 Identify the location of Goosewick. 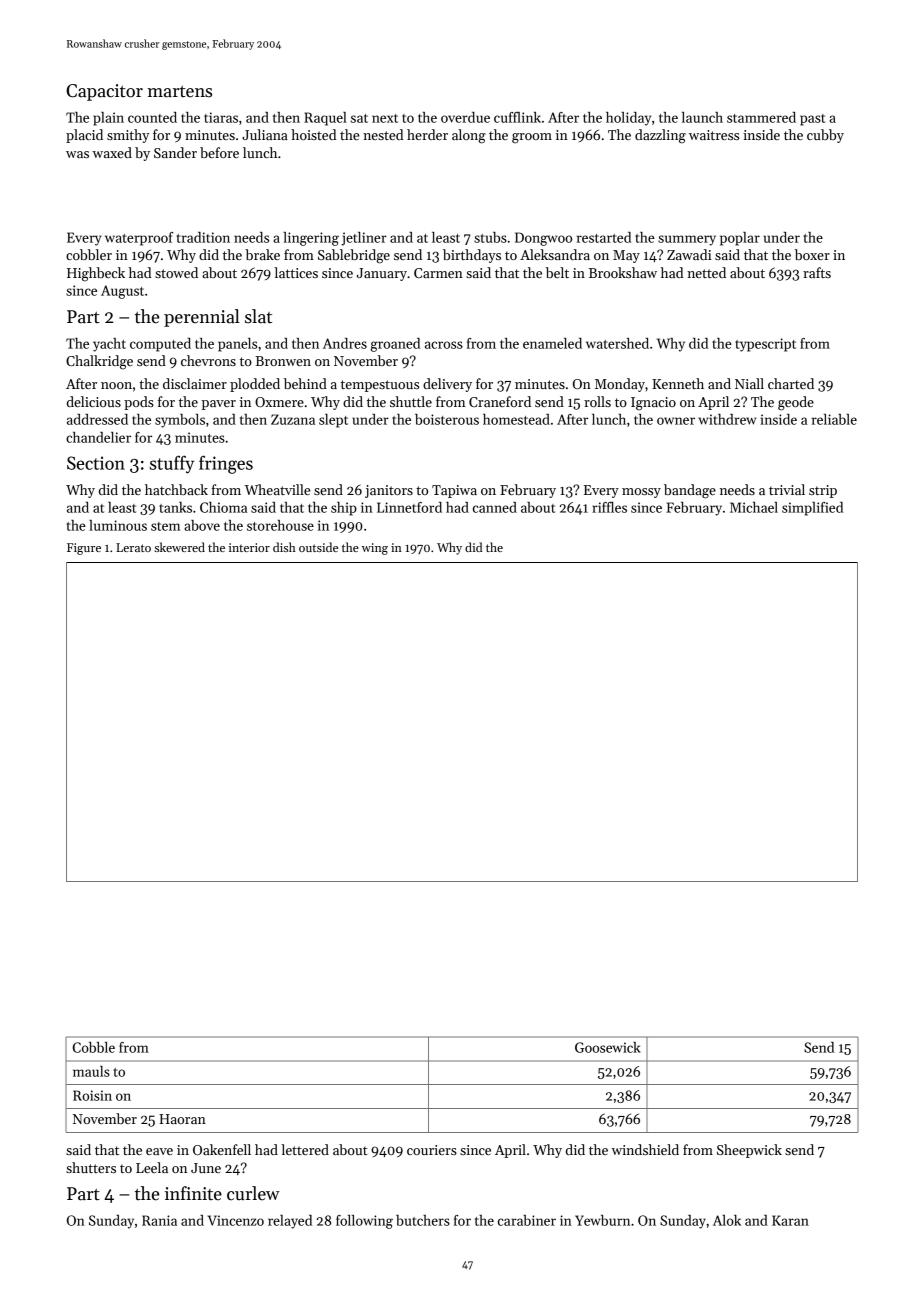
(608, 1047).
